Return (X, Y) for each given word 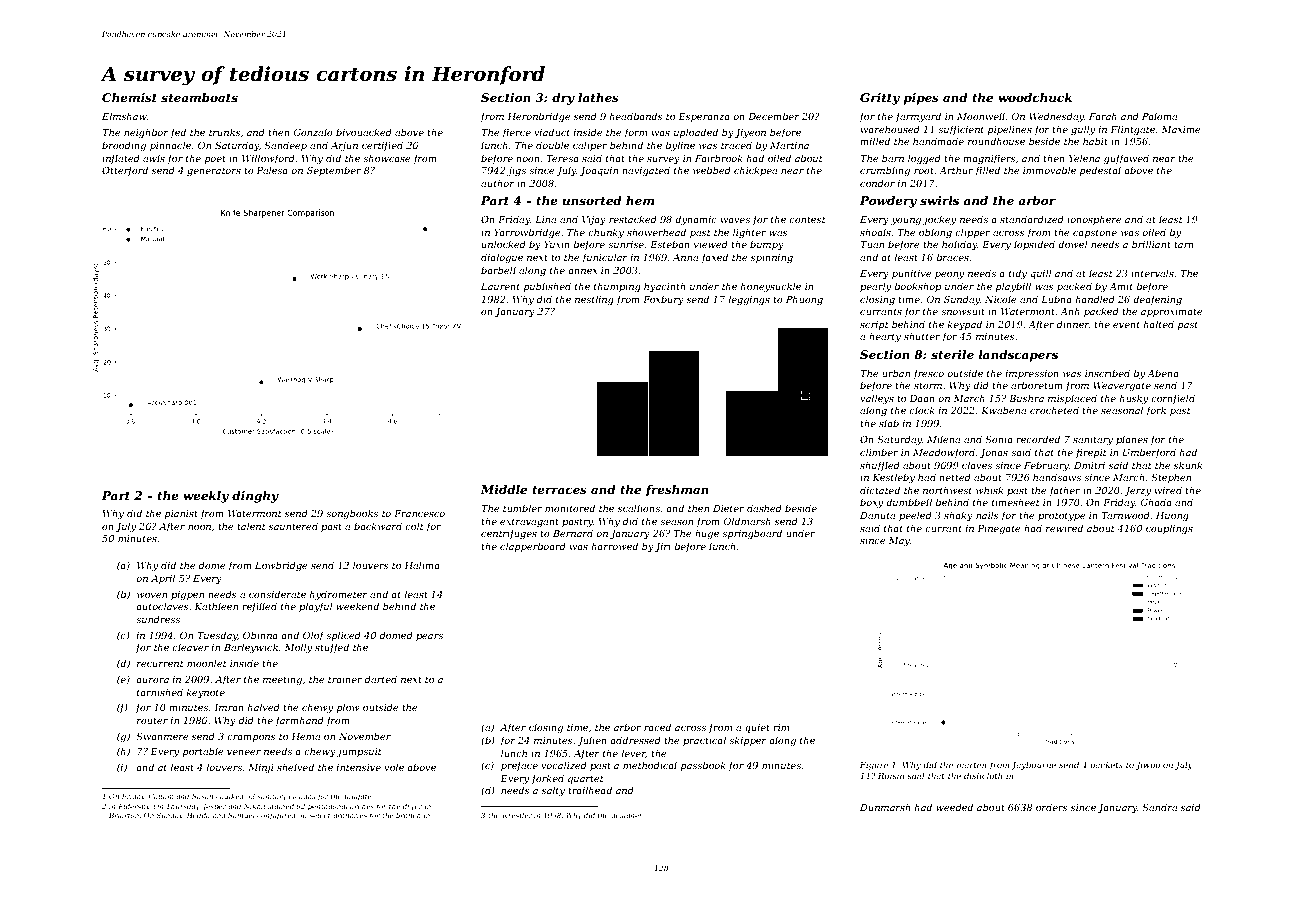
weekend (357, 606)
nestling (594, 300)
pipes (921, 99)
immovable (1049, 170)
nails (987, 515)
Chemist (129, 97)
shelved (295, 767)
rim (781, 727)
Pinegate (999, 529)
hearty (885, 337)
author (498, 183)
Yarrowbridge (527, 233)
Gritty (880, 99)
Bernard (573, 533)
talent (251, 526)
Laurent (500, 286)
